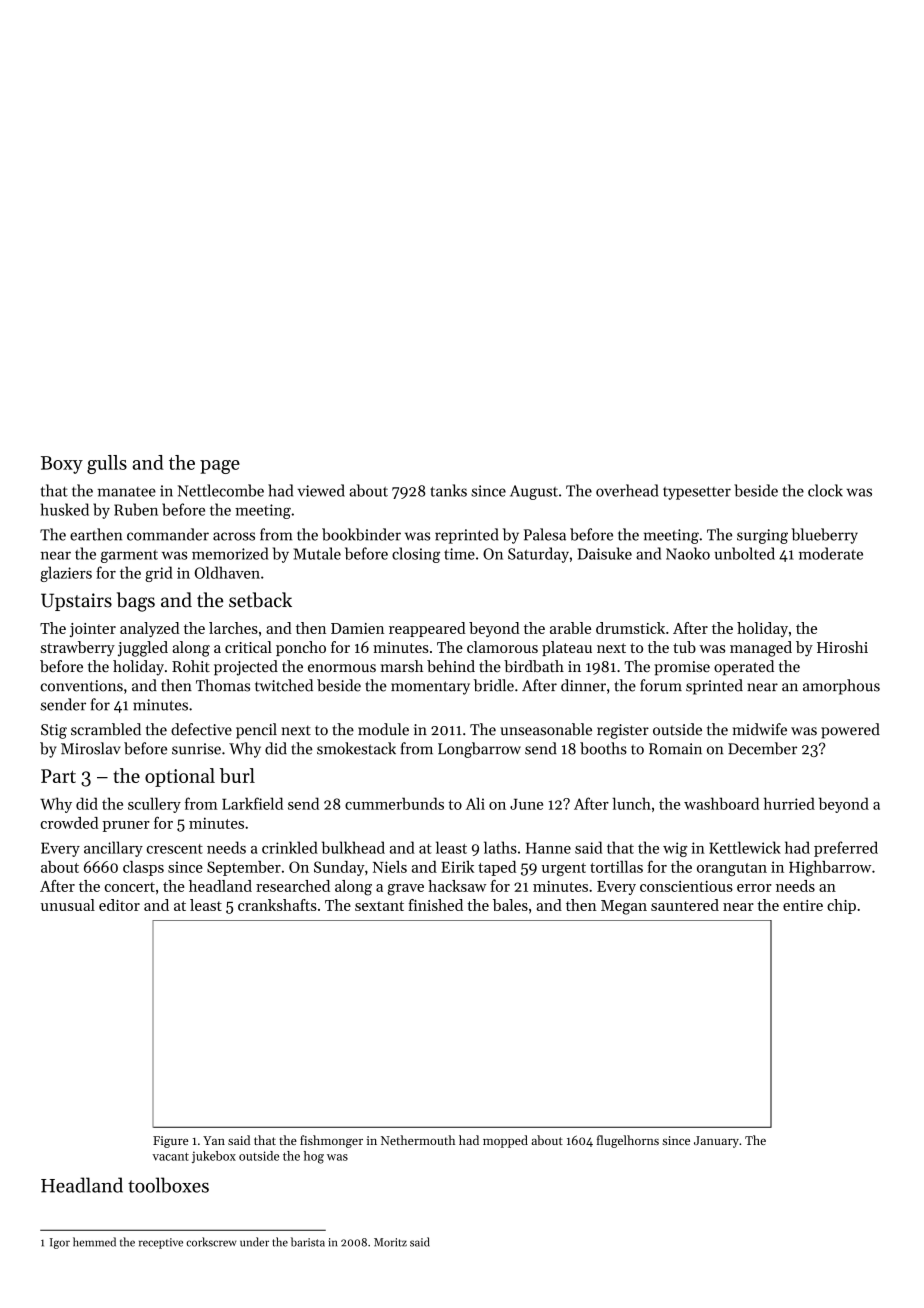 The image size is (924, 1308). What do you see at coordinates (66, 574) in the screenshot?
I see `glaziers` at bounding box center [66, 574].
